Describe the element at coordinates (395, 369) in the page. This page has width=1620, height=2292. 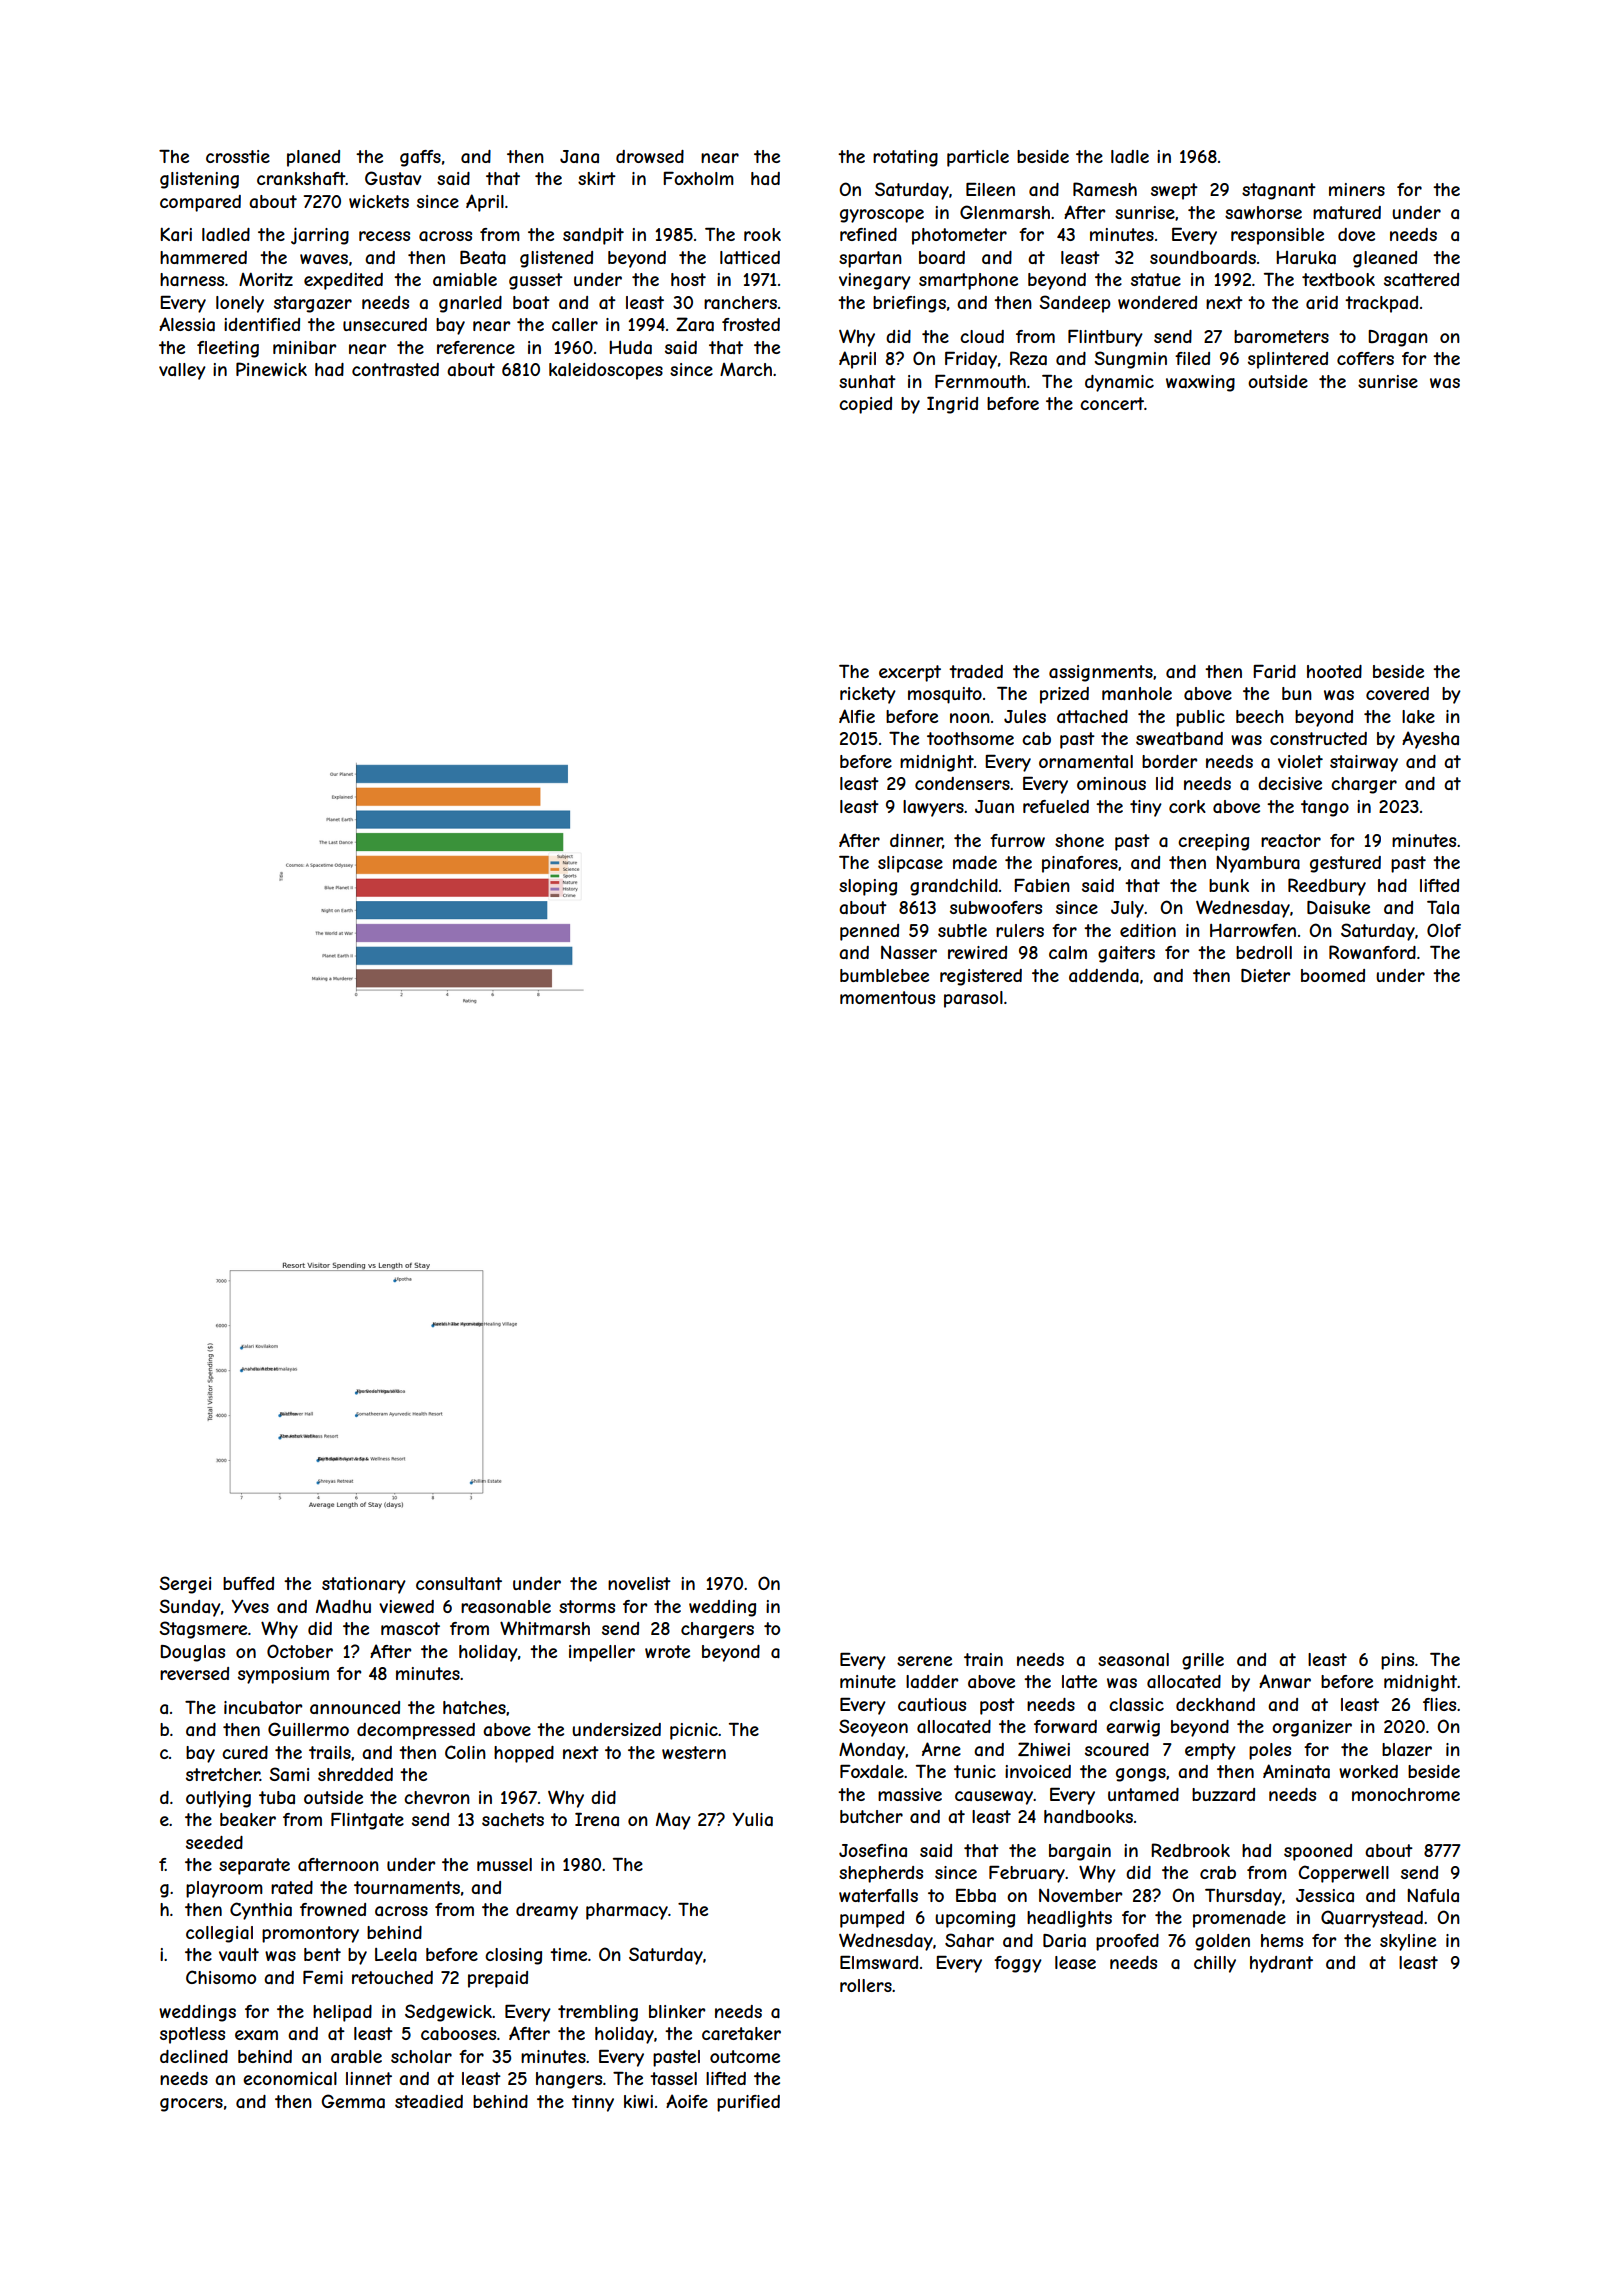
I see `contrasted` at that location.
